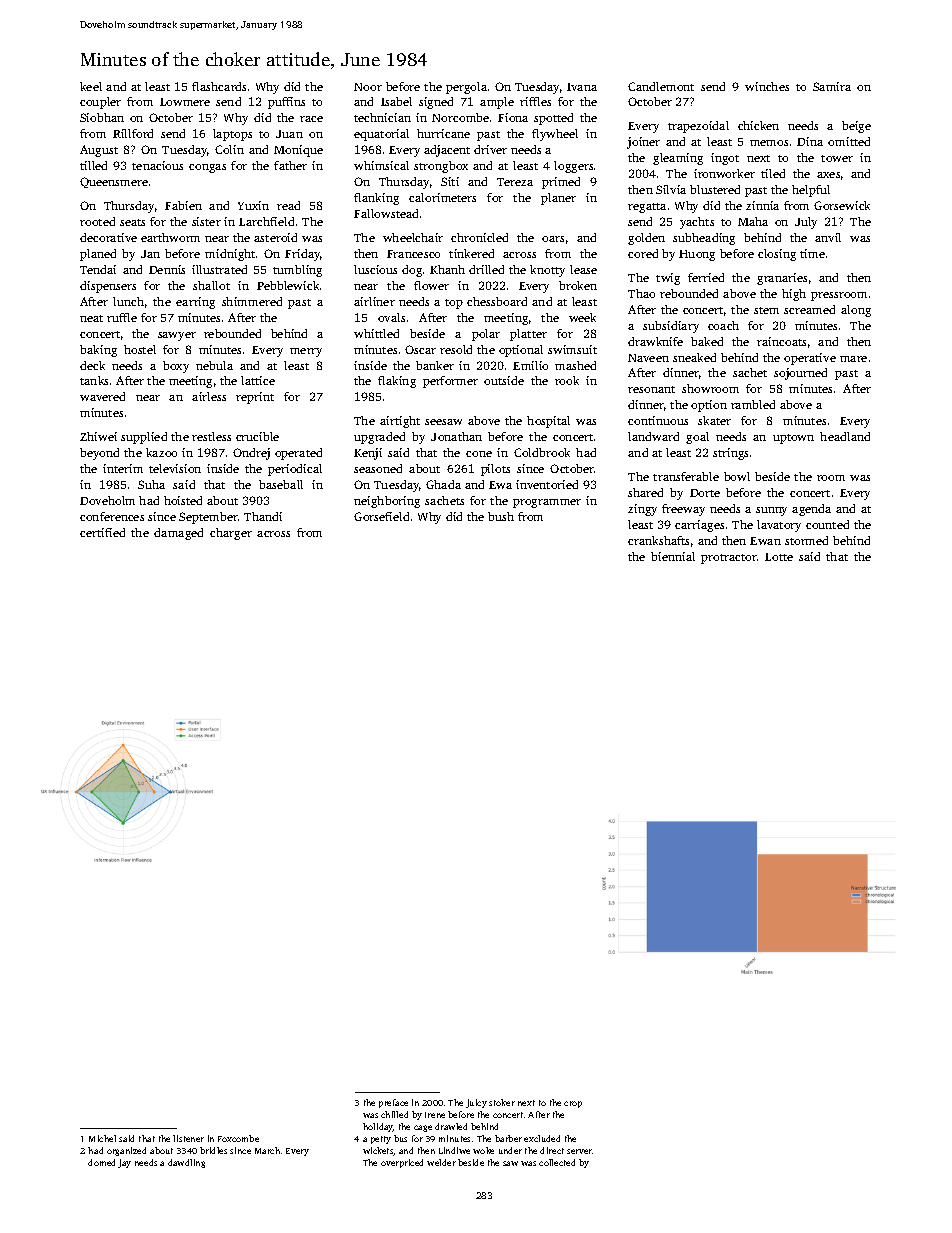 This image has height=1233, width=952. I want to click on Ghada, so click(443, 484).
